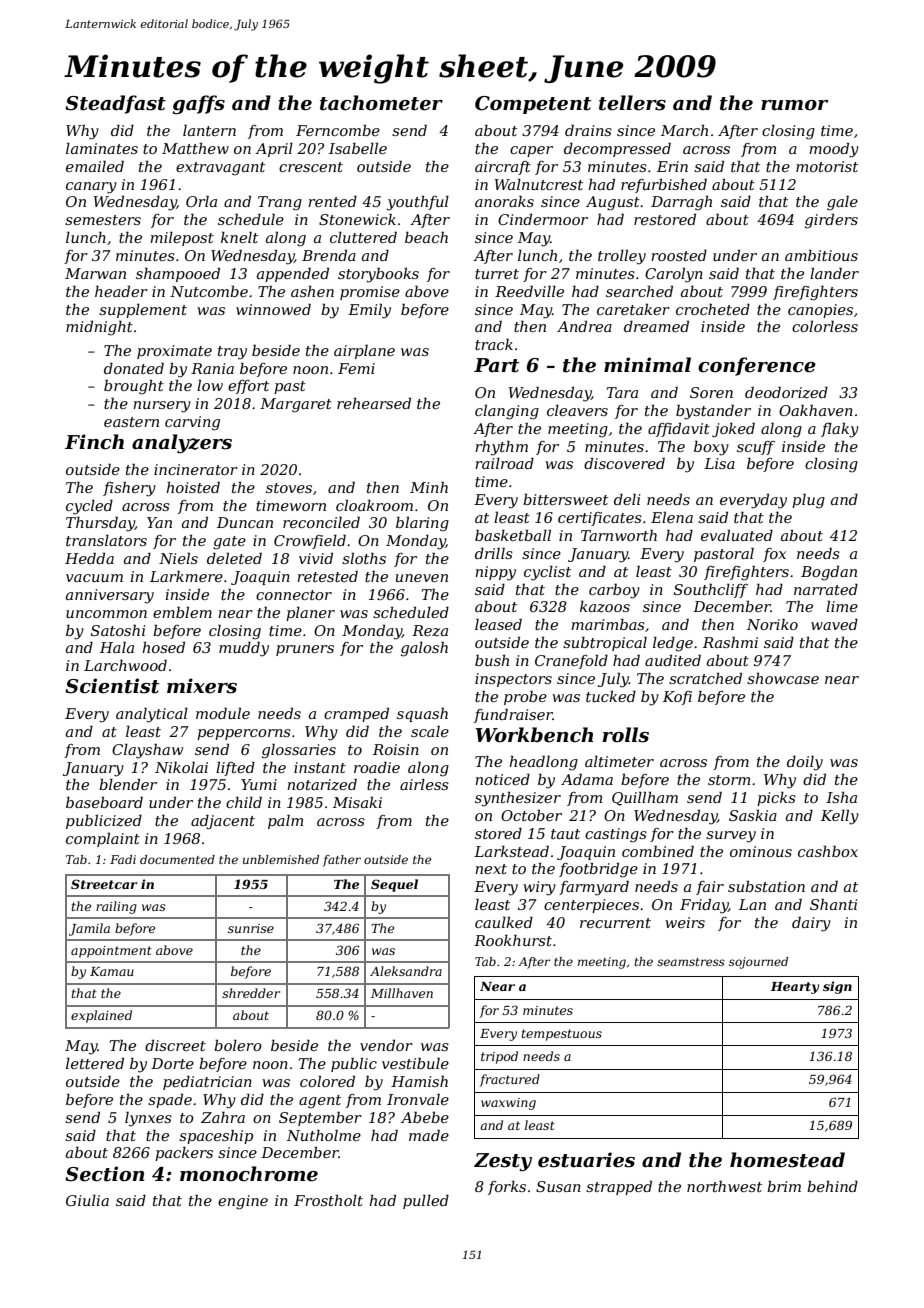  I want to click on airless, so click(424, 784).
